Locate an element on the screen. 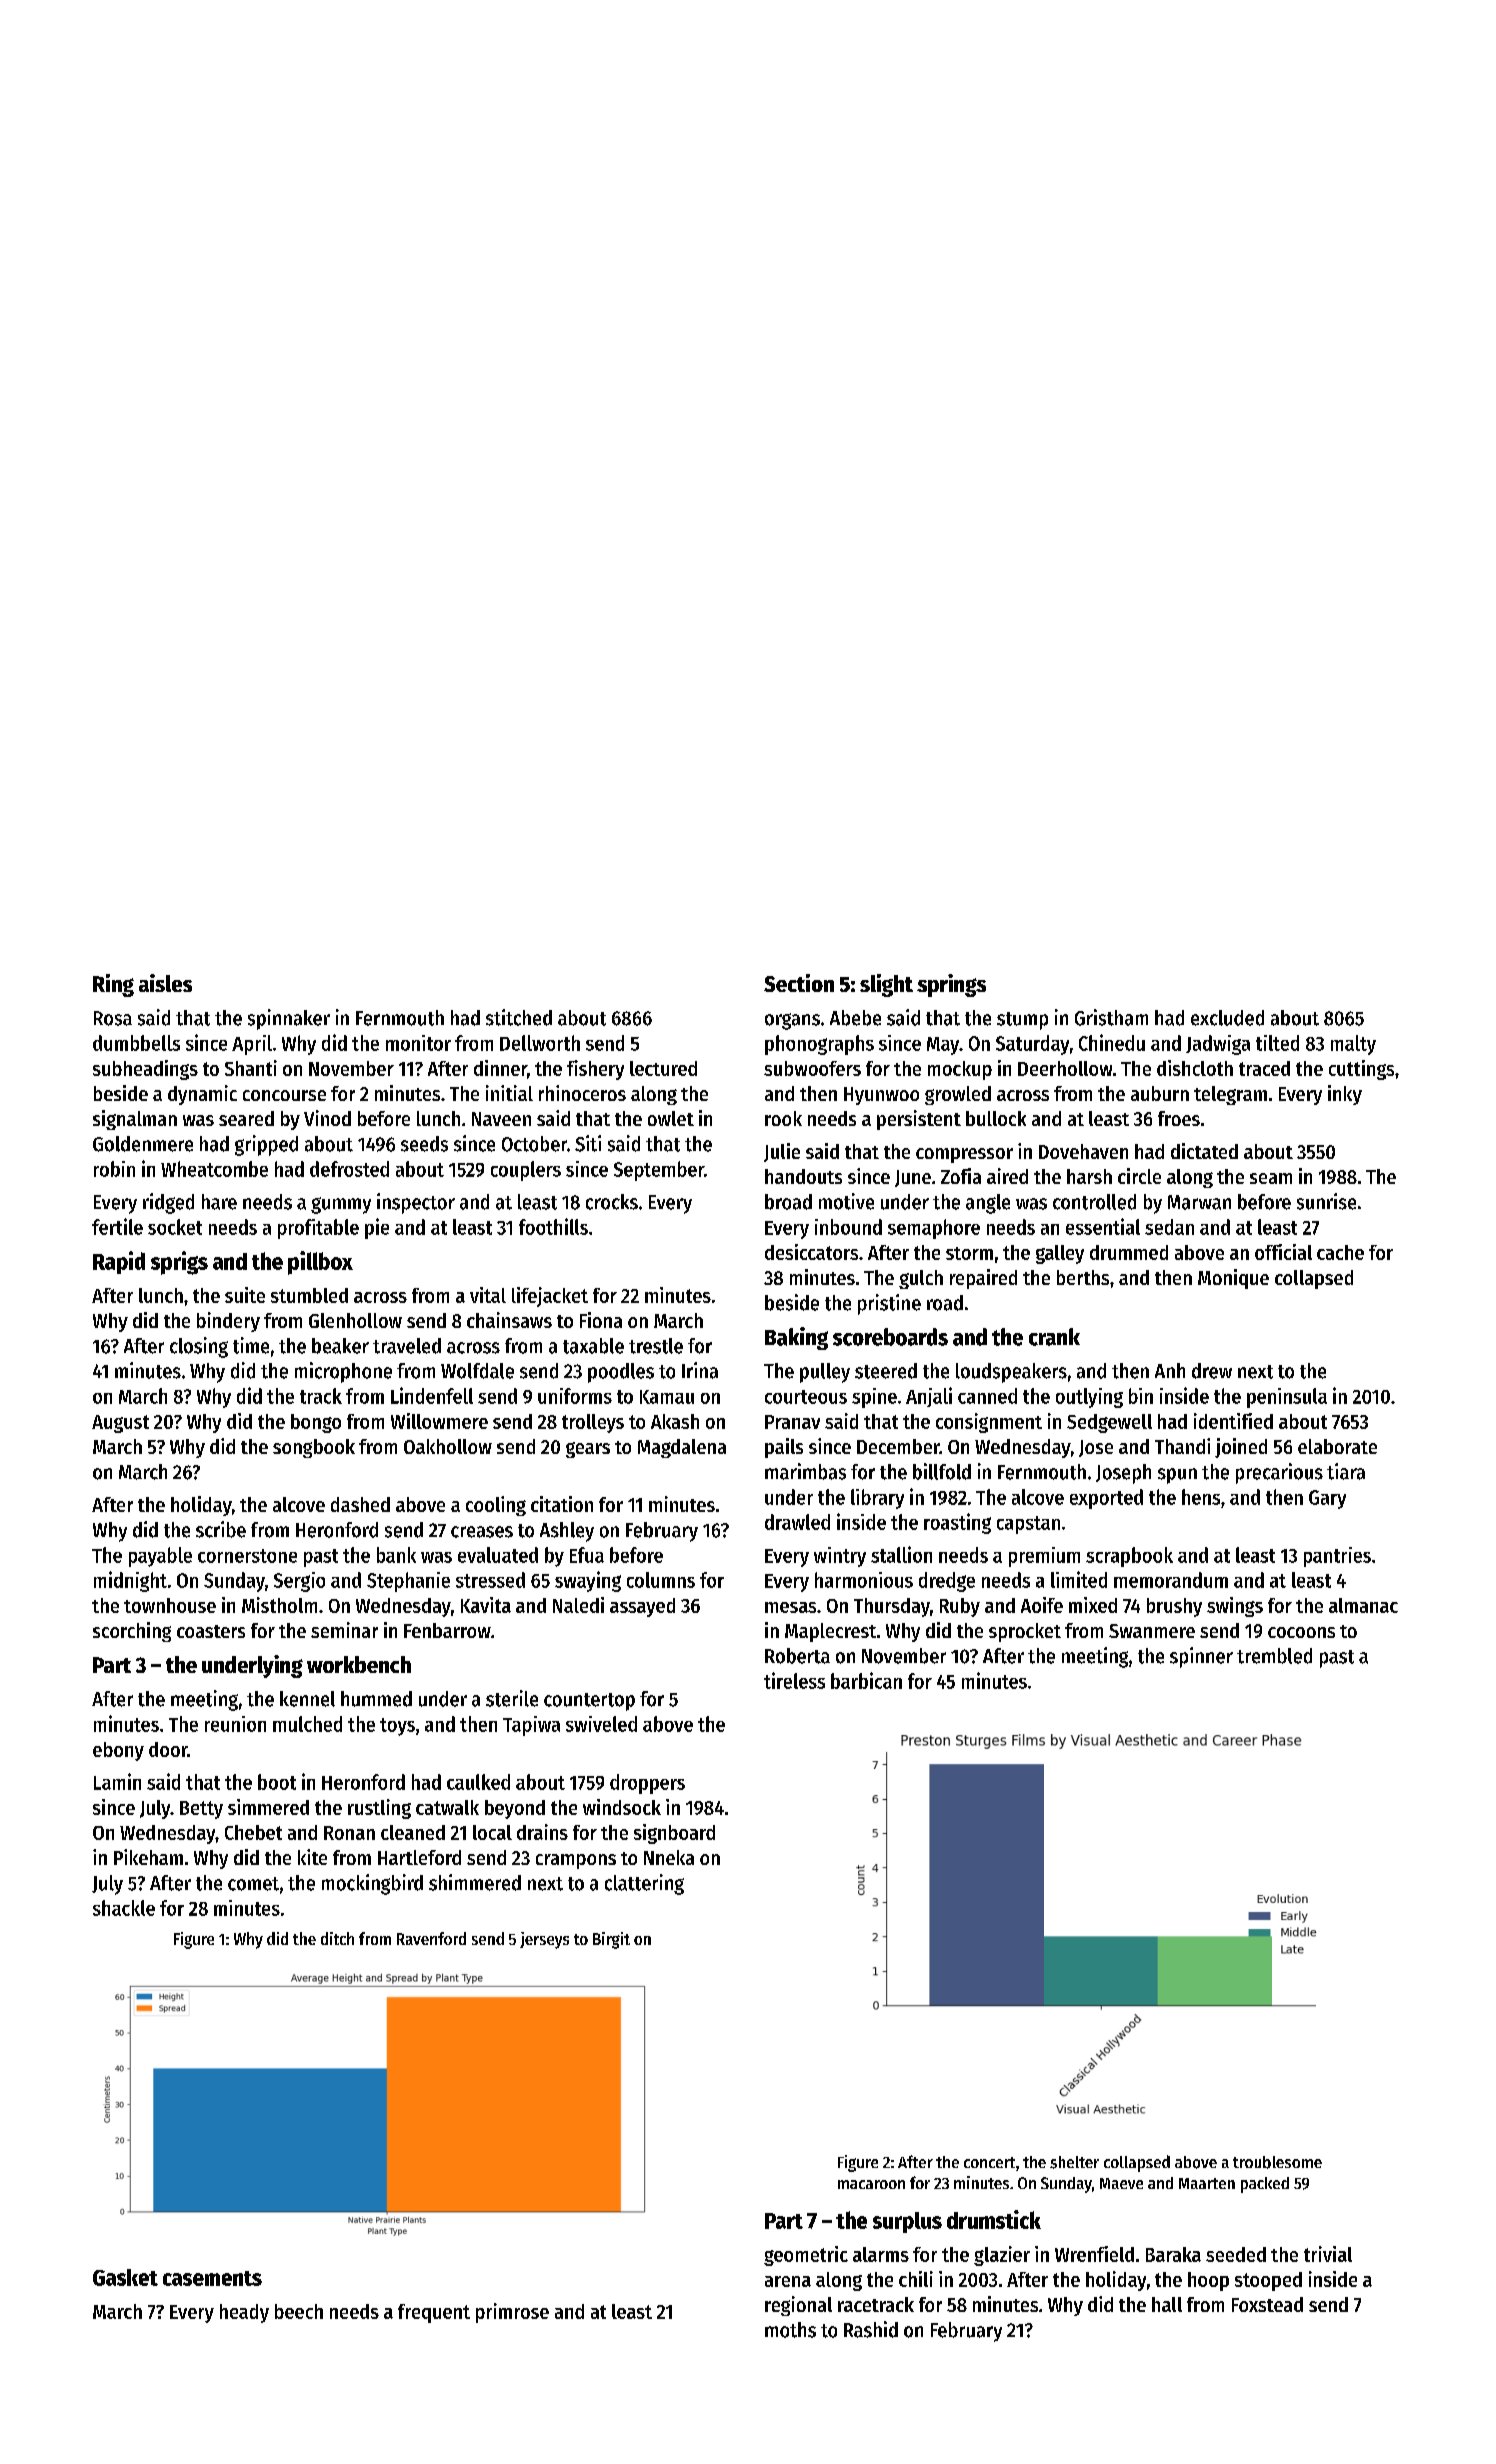 The height and width of the screenshot is (2464, 1496). swaying is located at coordinates (588, 1581).
